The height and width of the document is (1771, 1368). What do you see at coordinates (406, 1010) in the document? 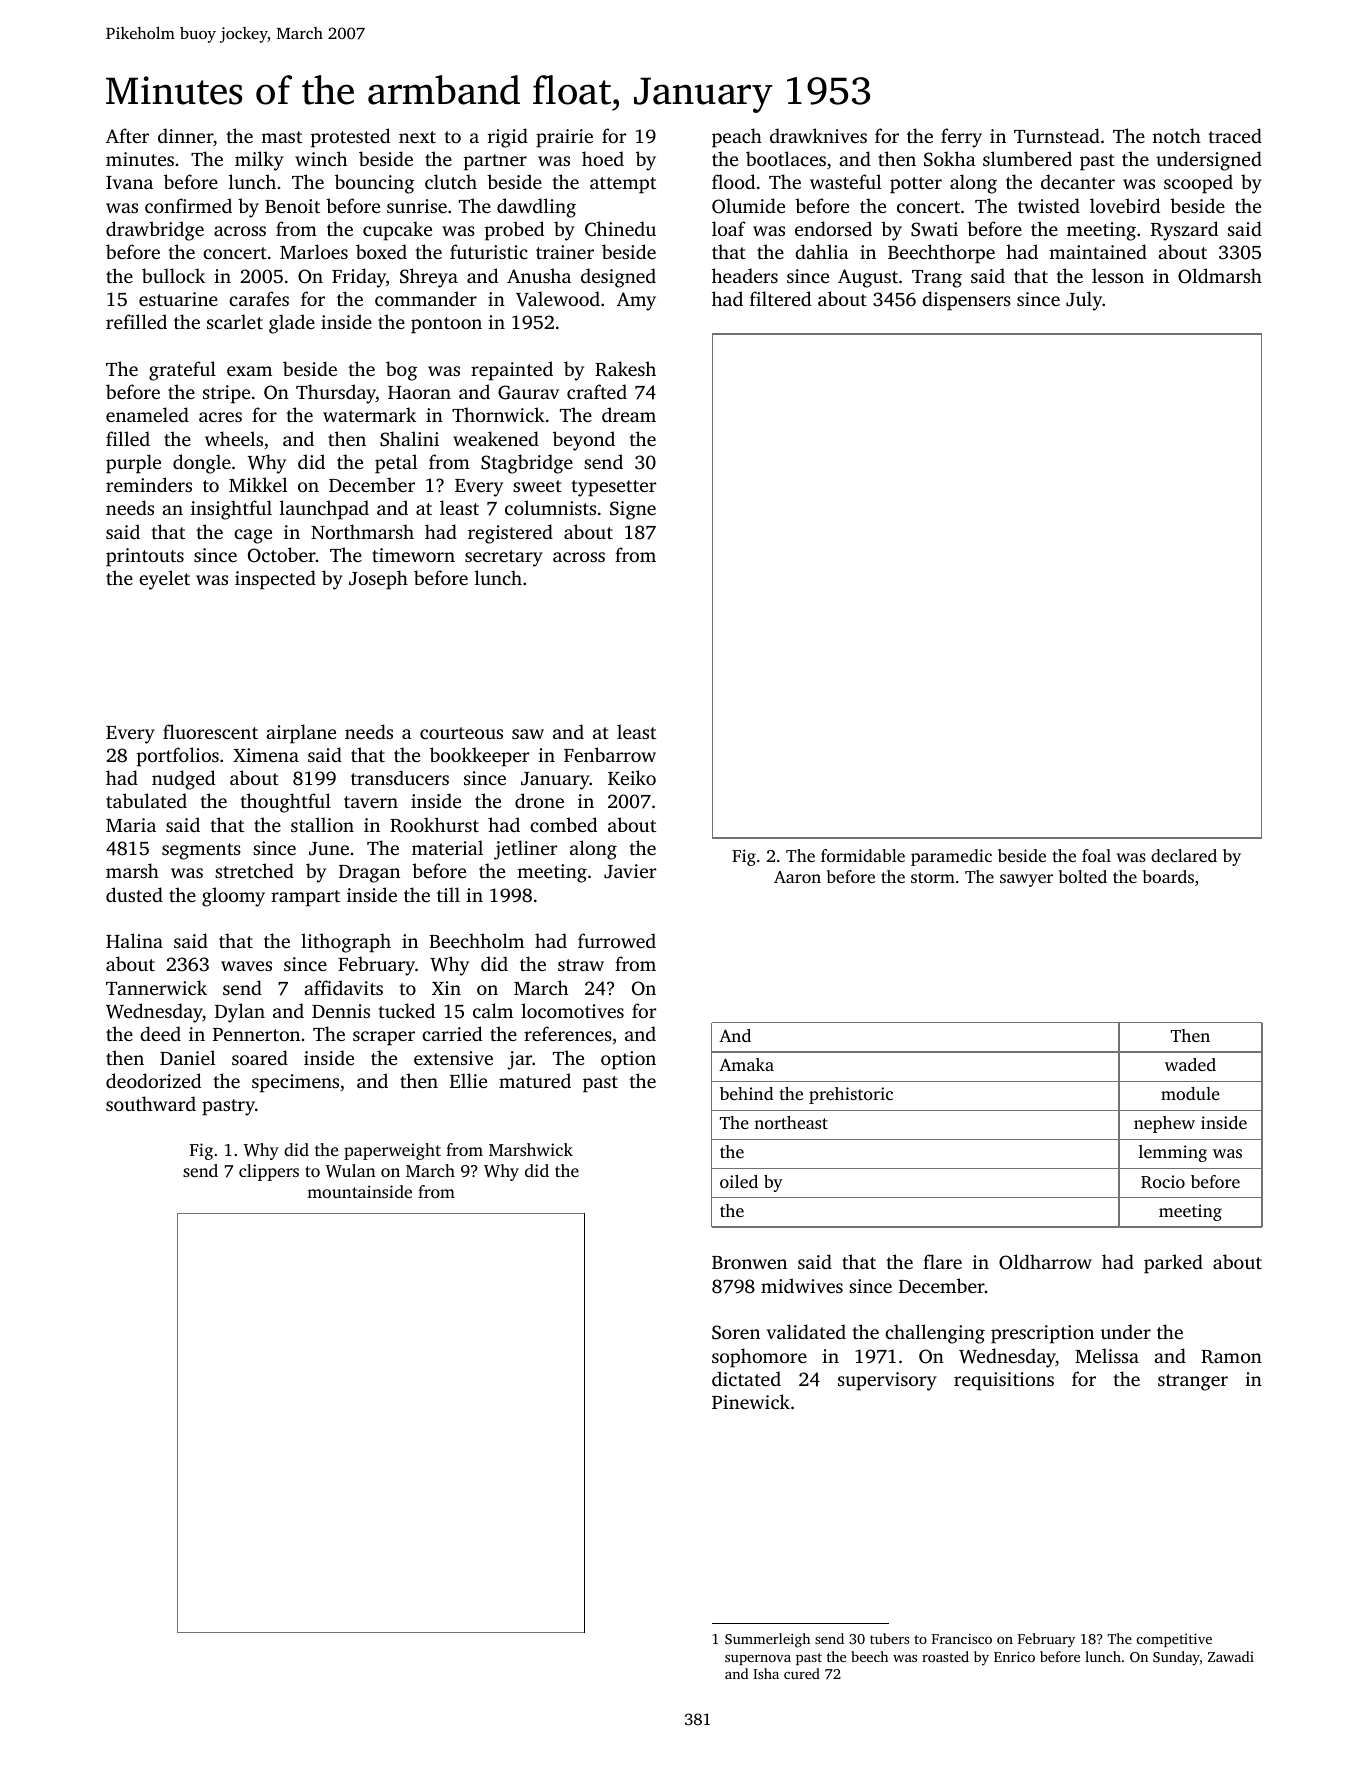
I see `tucked` at bounding box center [406, 1010].
